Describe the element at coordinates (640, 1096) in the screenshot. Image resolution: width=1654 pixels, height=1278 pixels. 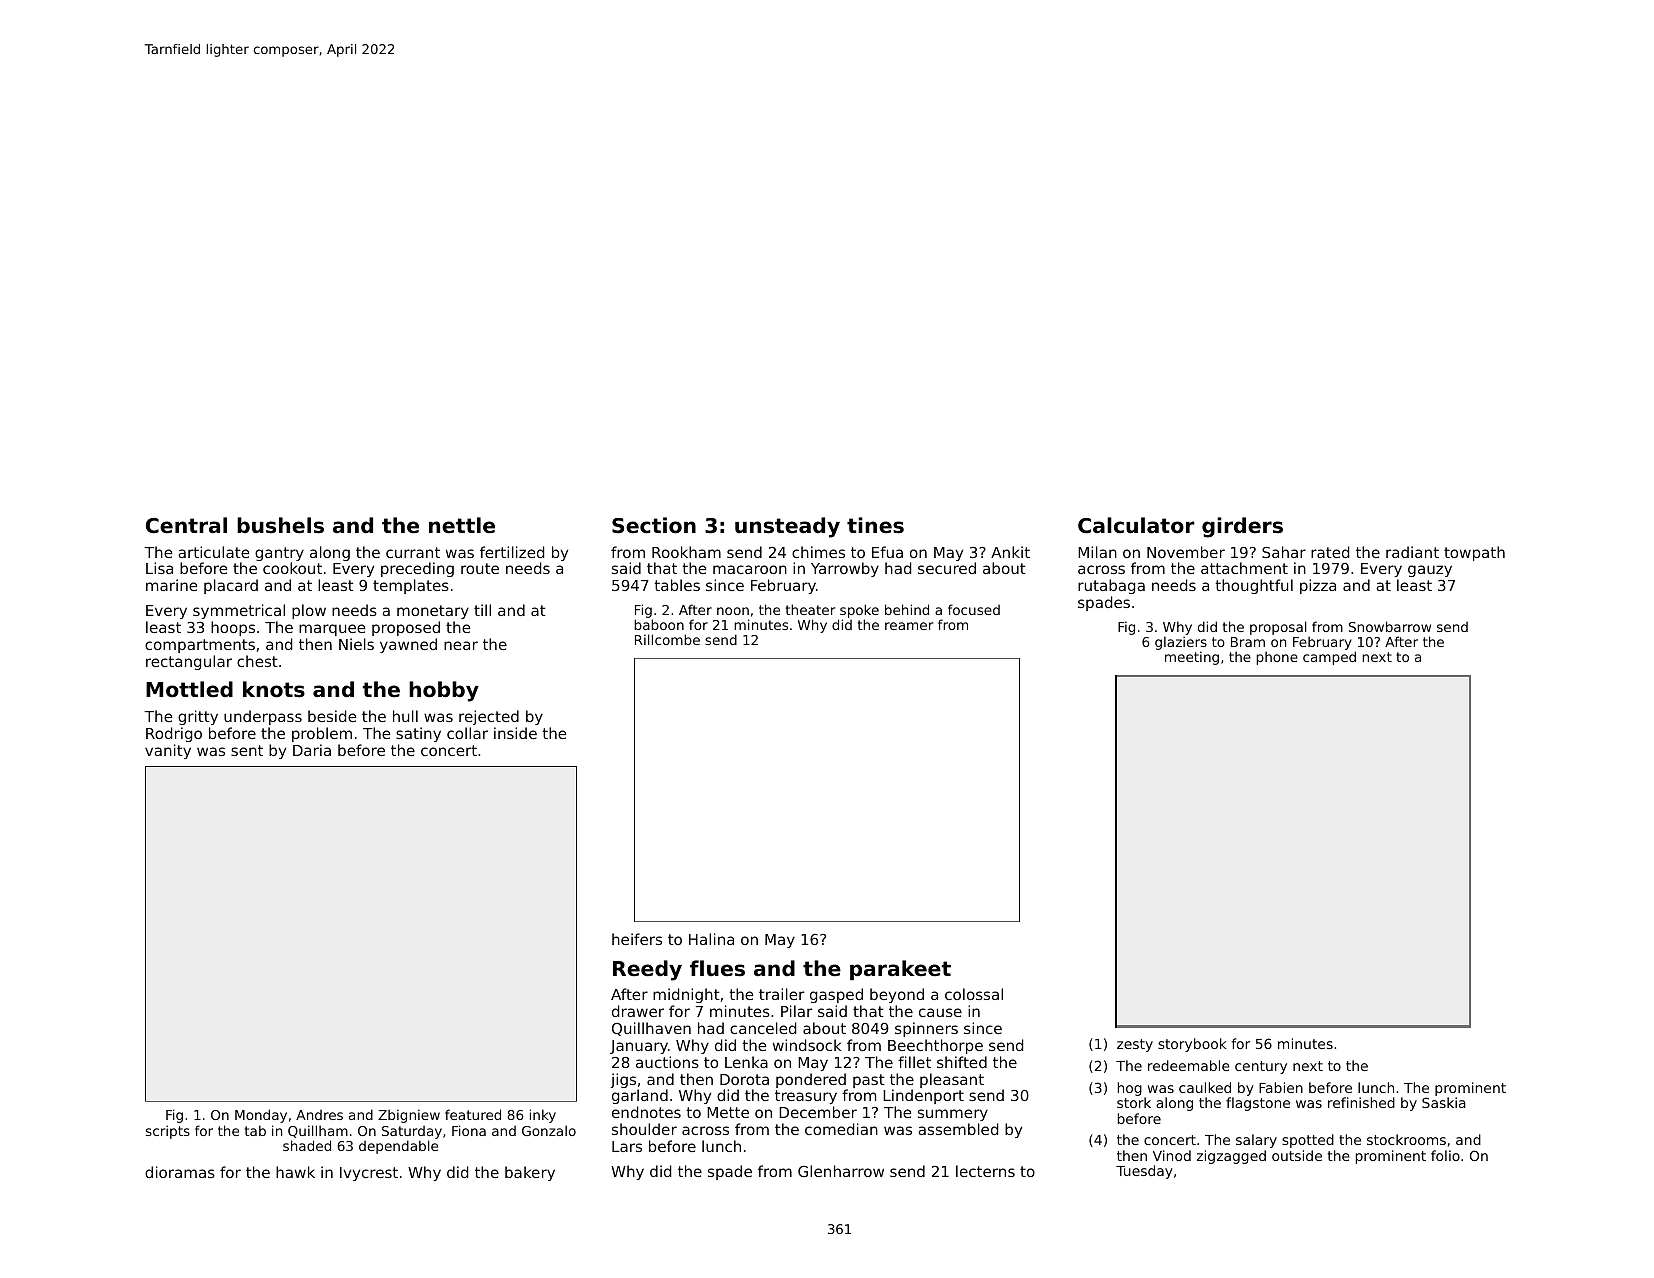
I see `garland` at that location.
